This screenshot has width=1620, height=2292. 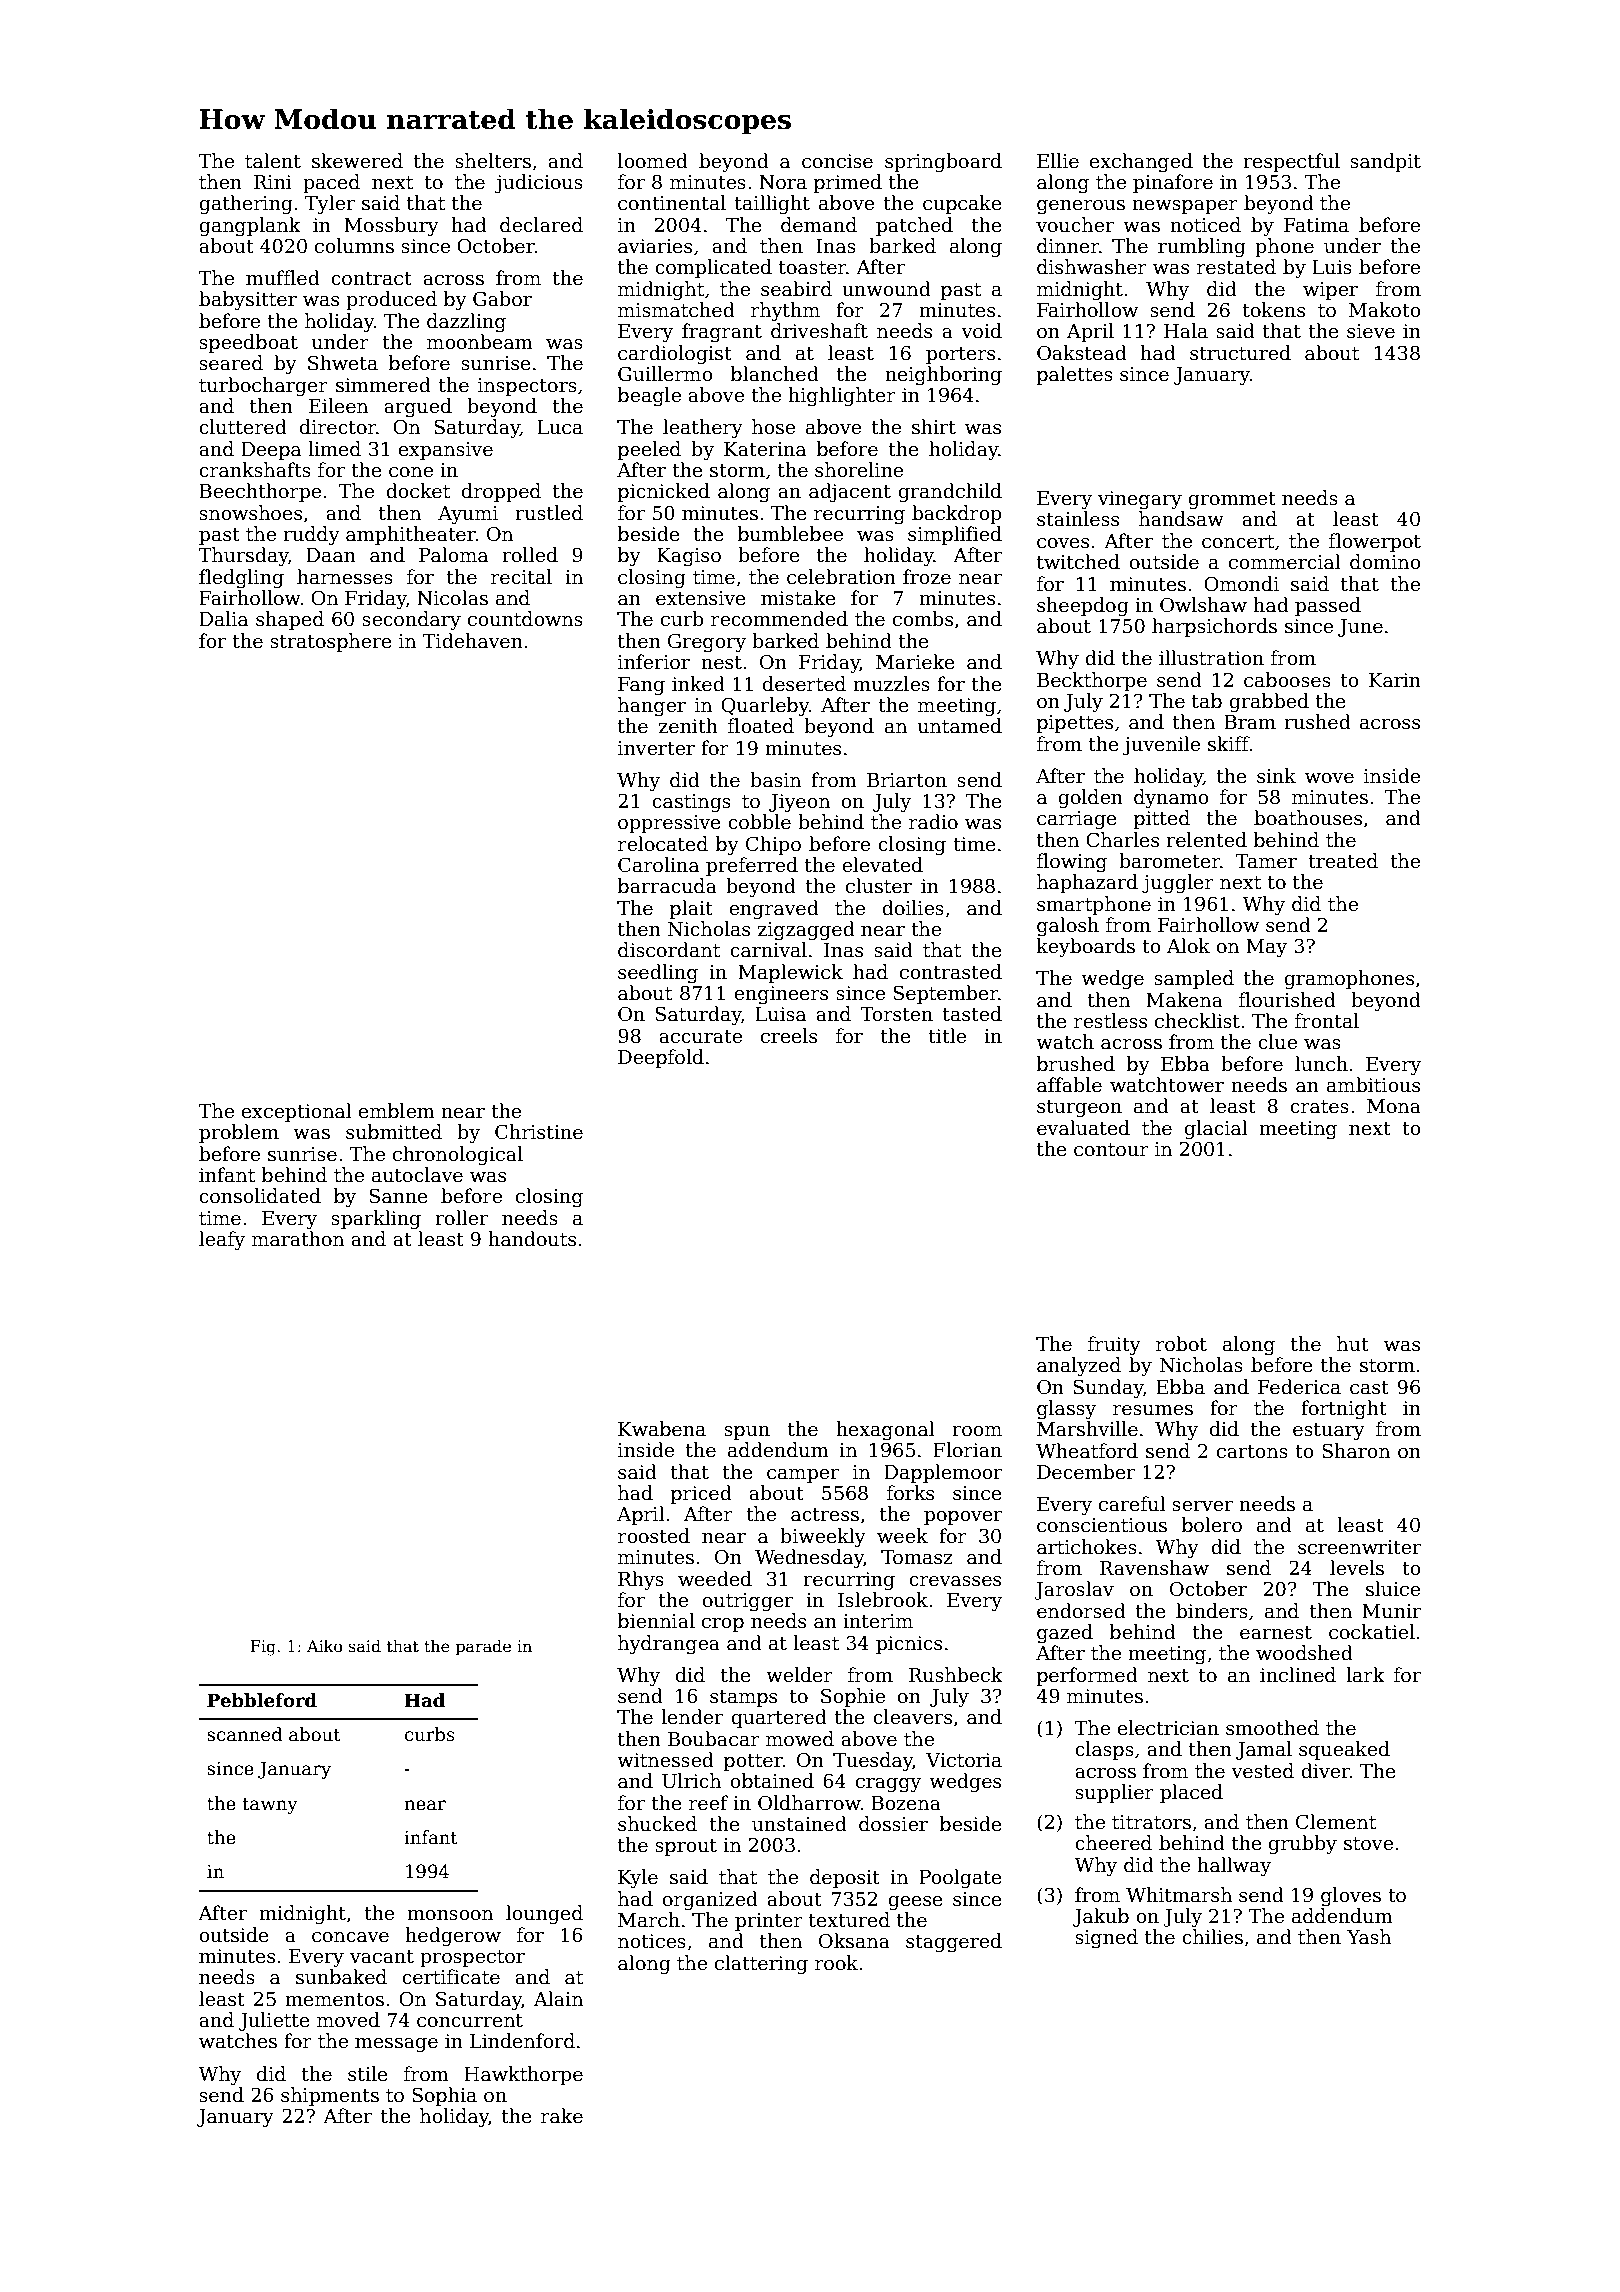 What do you see at coordinates (1365, 1675) in the screenshot?
I see `lark` at bounding box center [1365, 1675].
